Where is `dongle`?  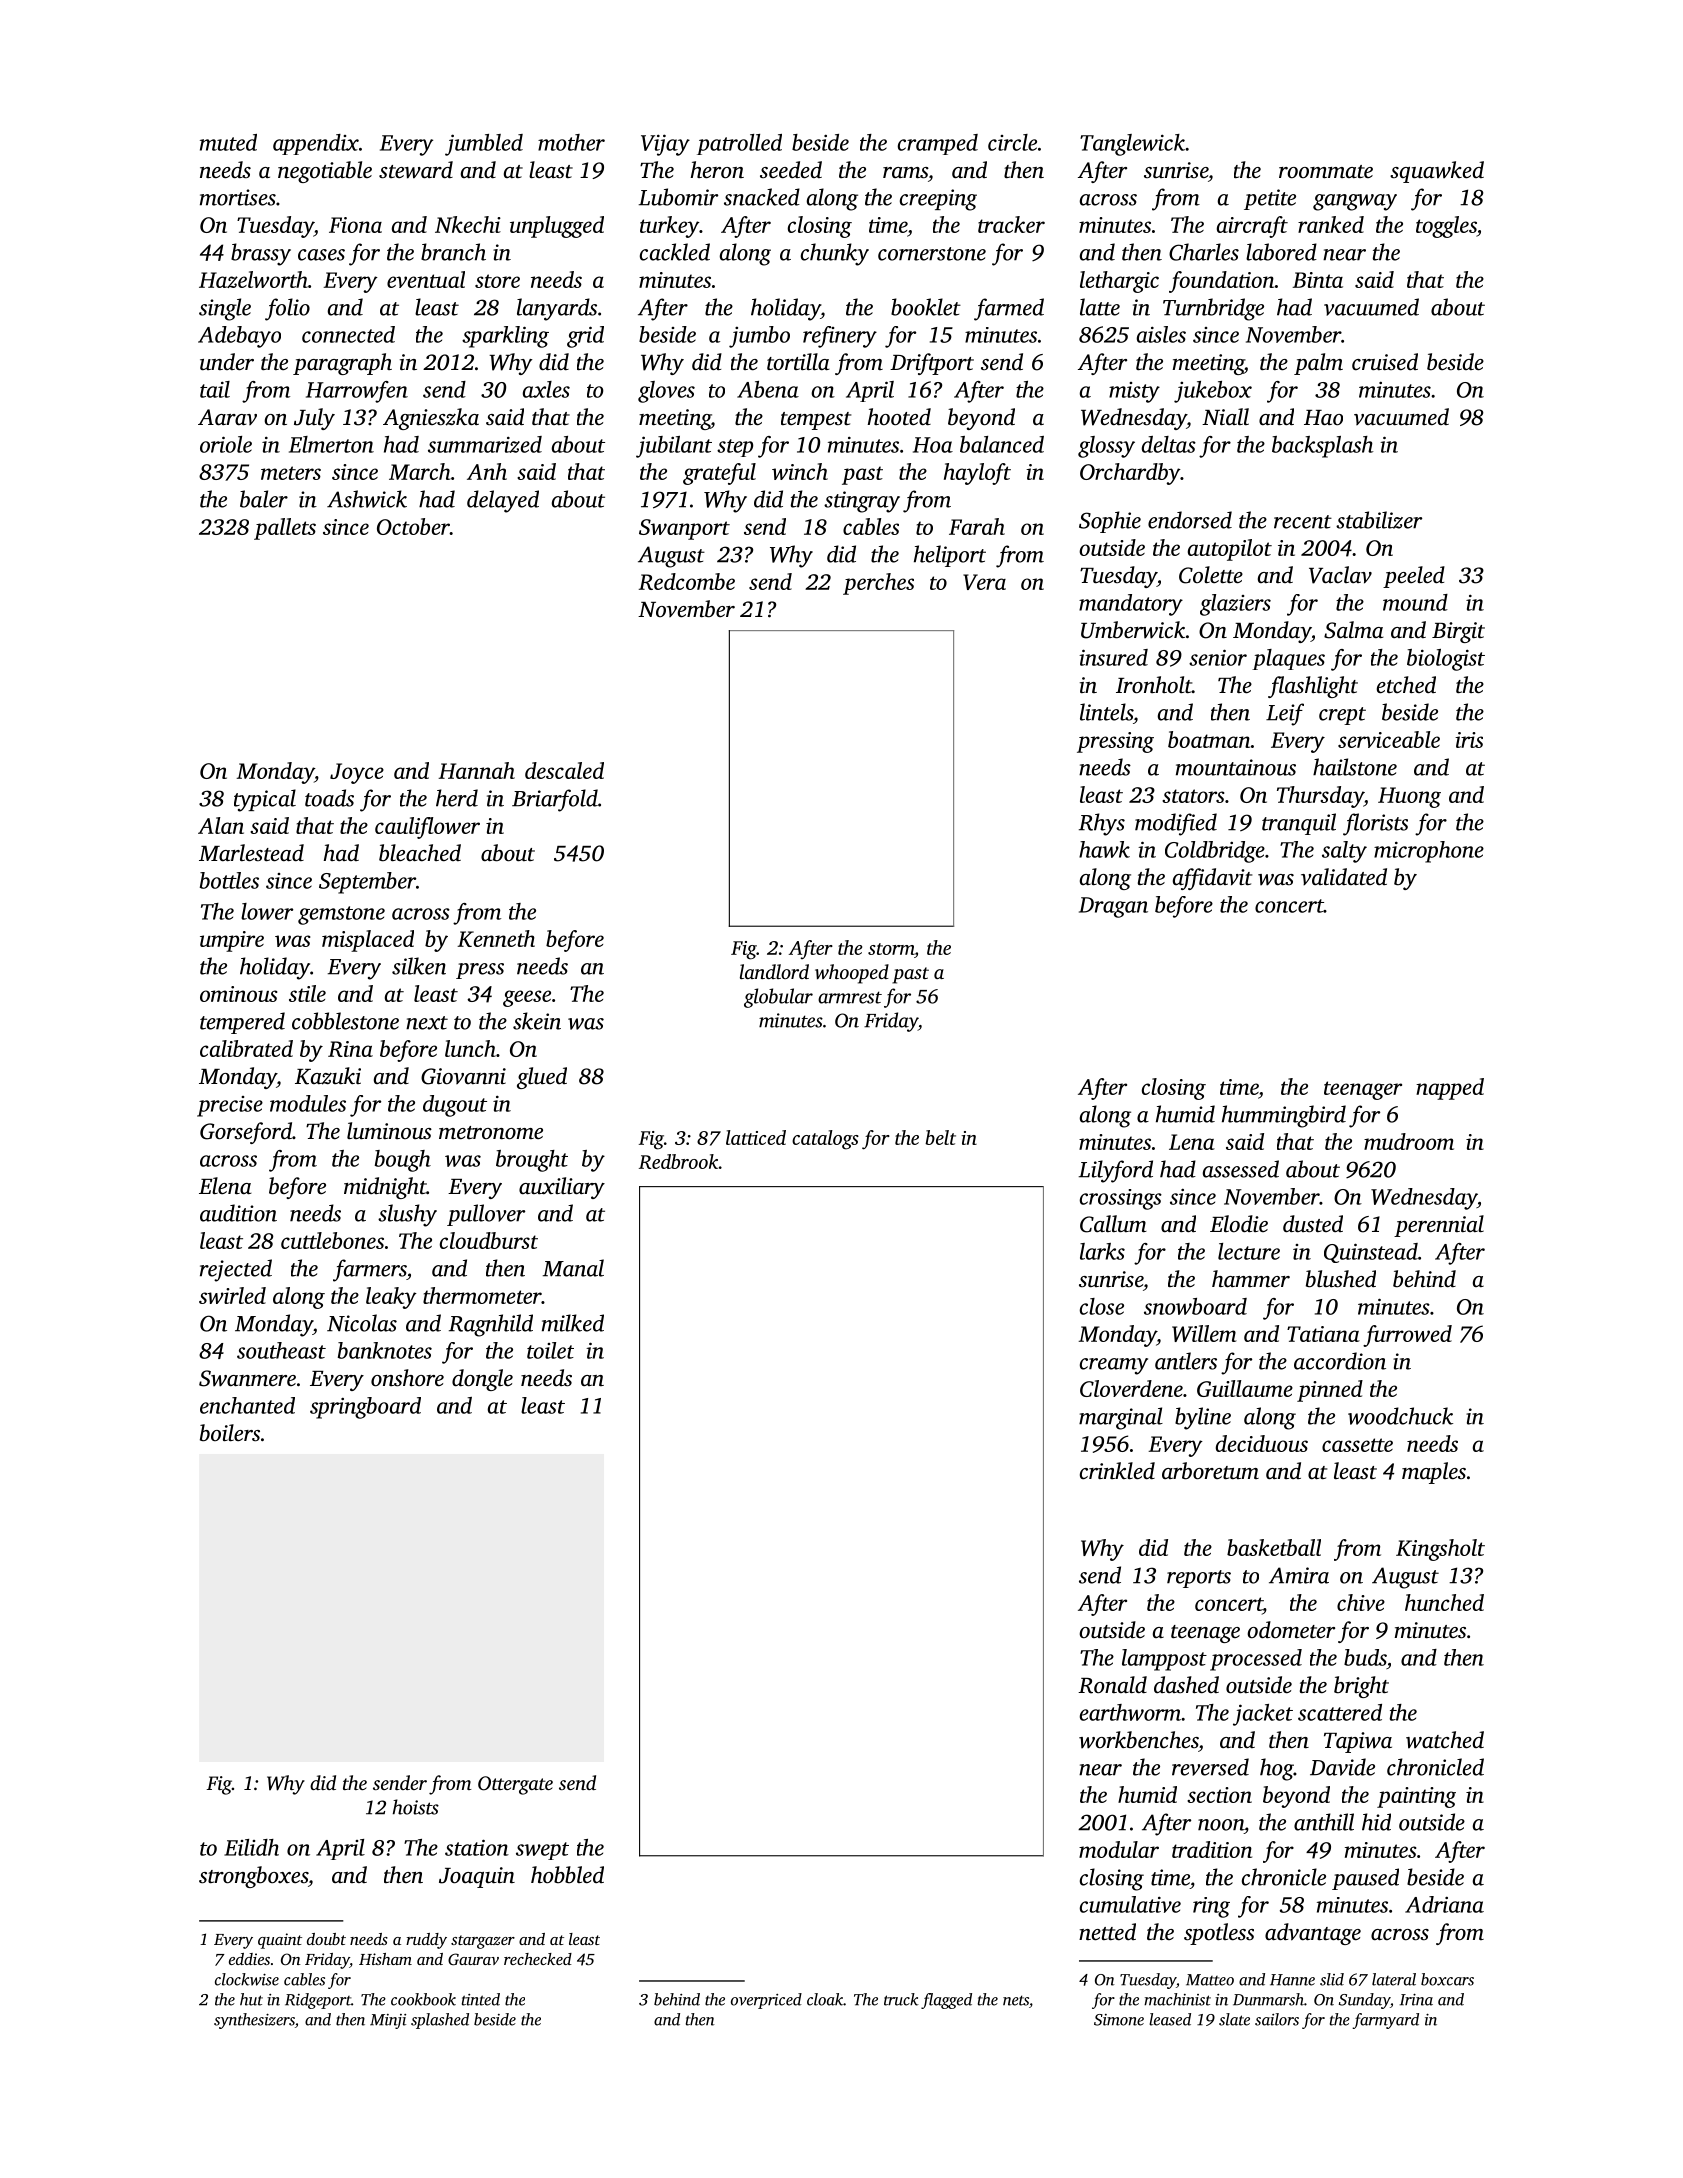 dongle is located at coordinates (482, 1380).
